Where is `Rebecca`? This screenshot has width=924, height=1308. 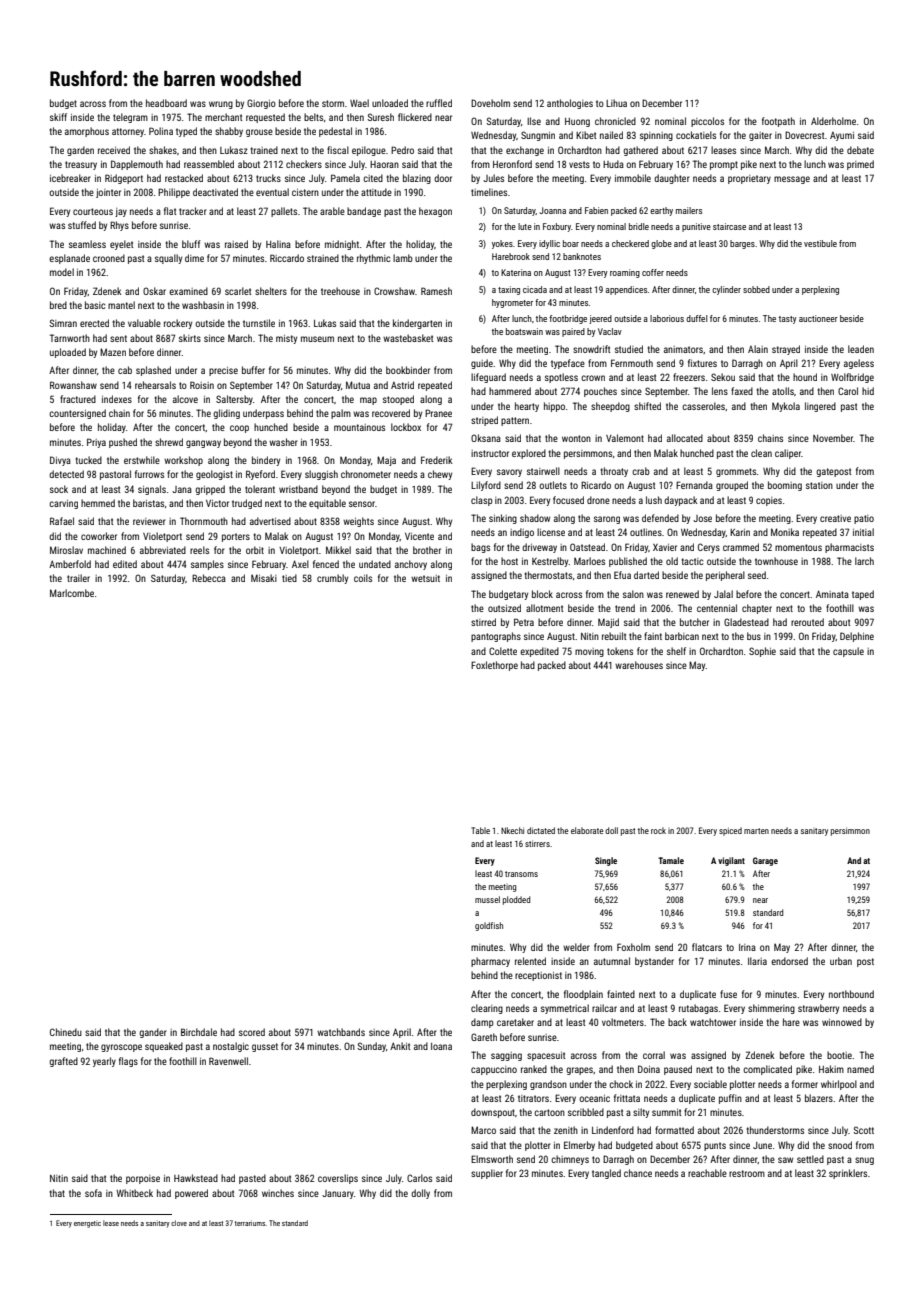
Rebecca is located at coordinates (209, 578).
